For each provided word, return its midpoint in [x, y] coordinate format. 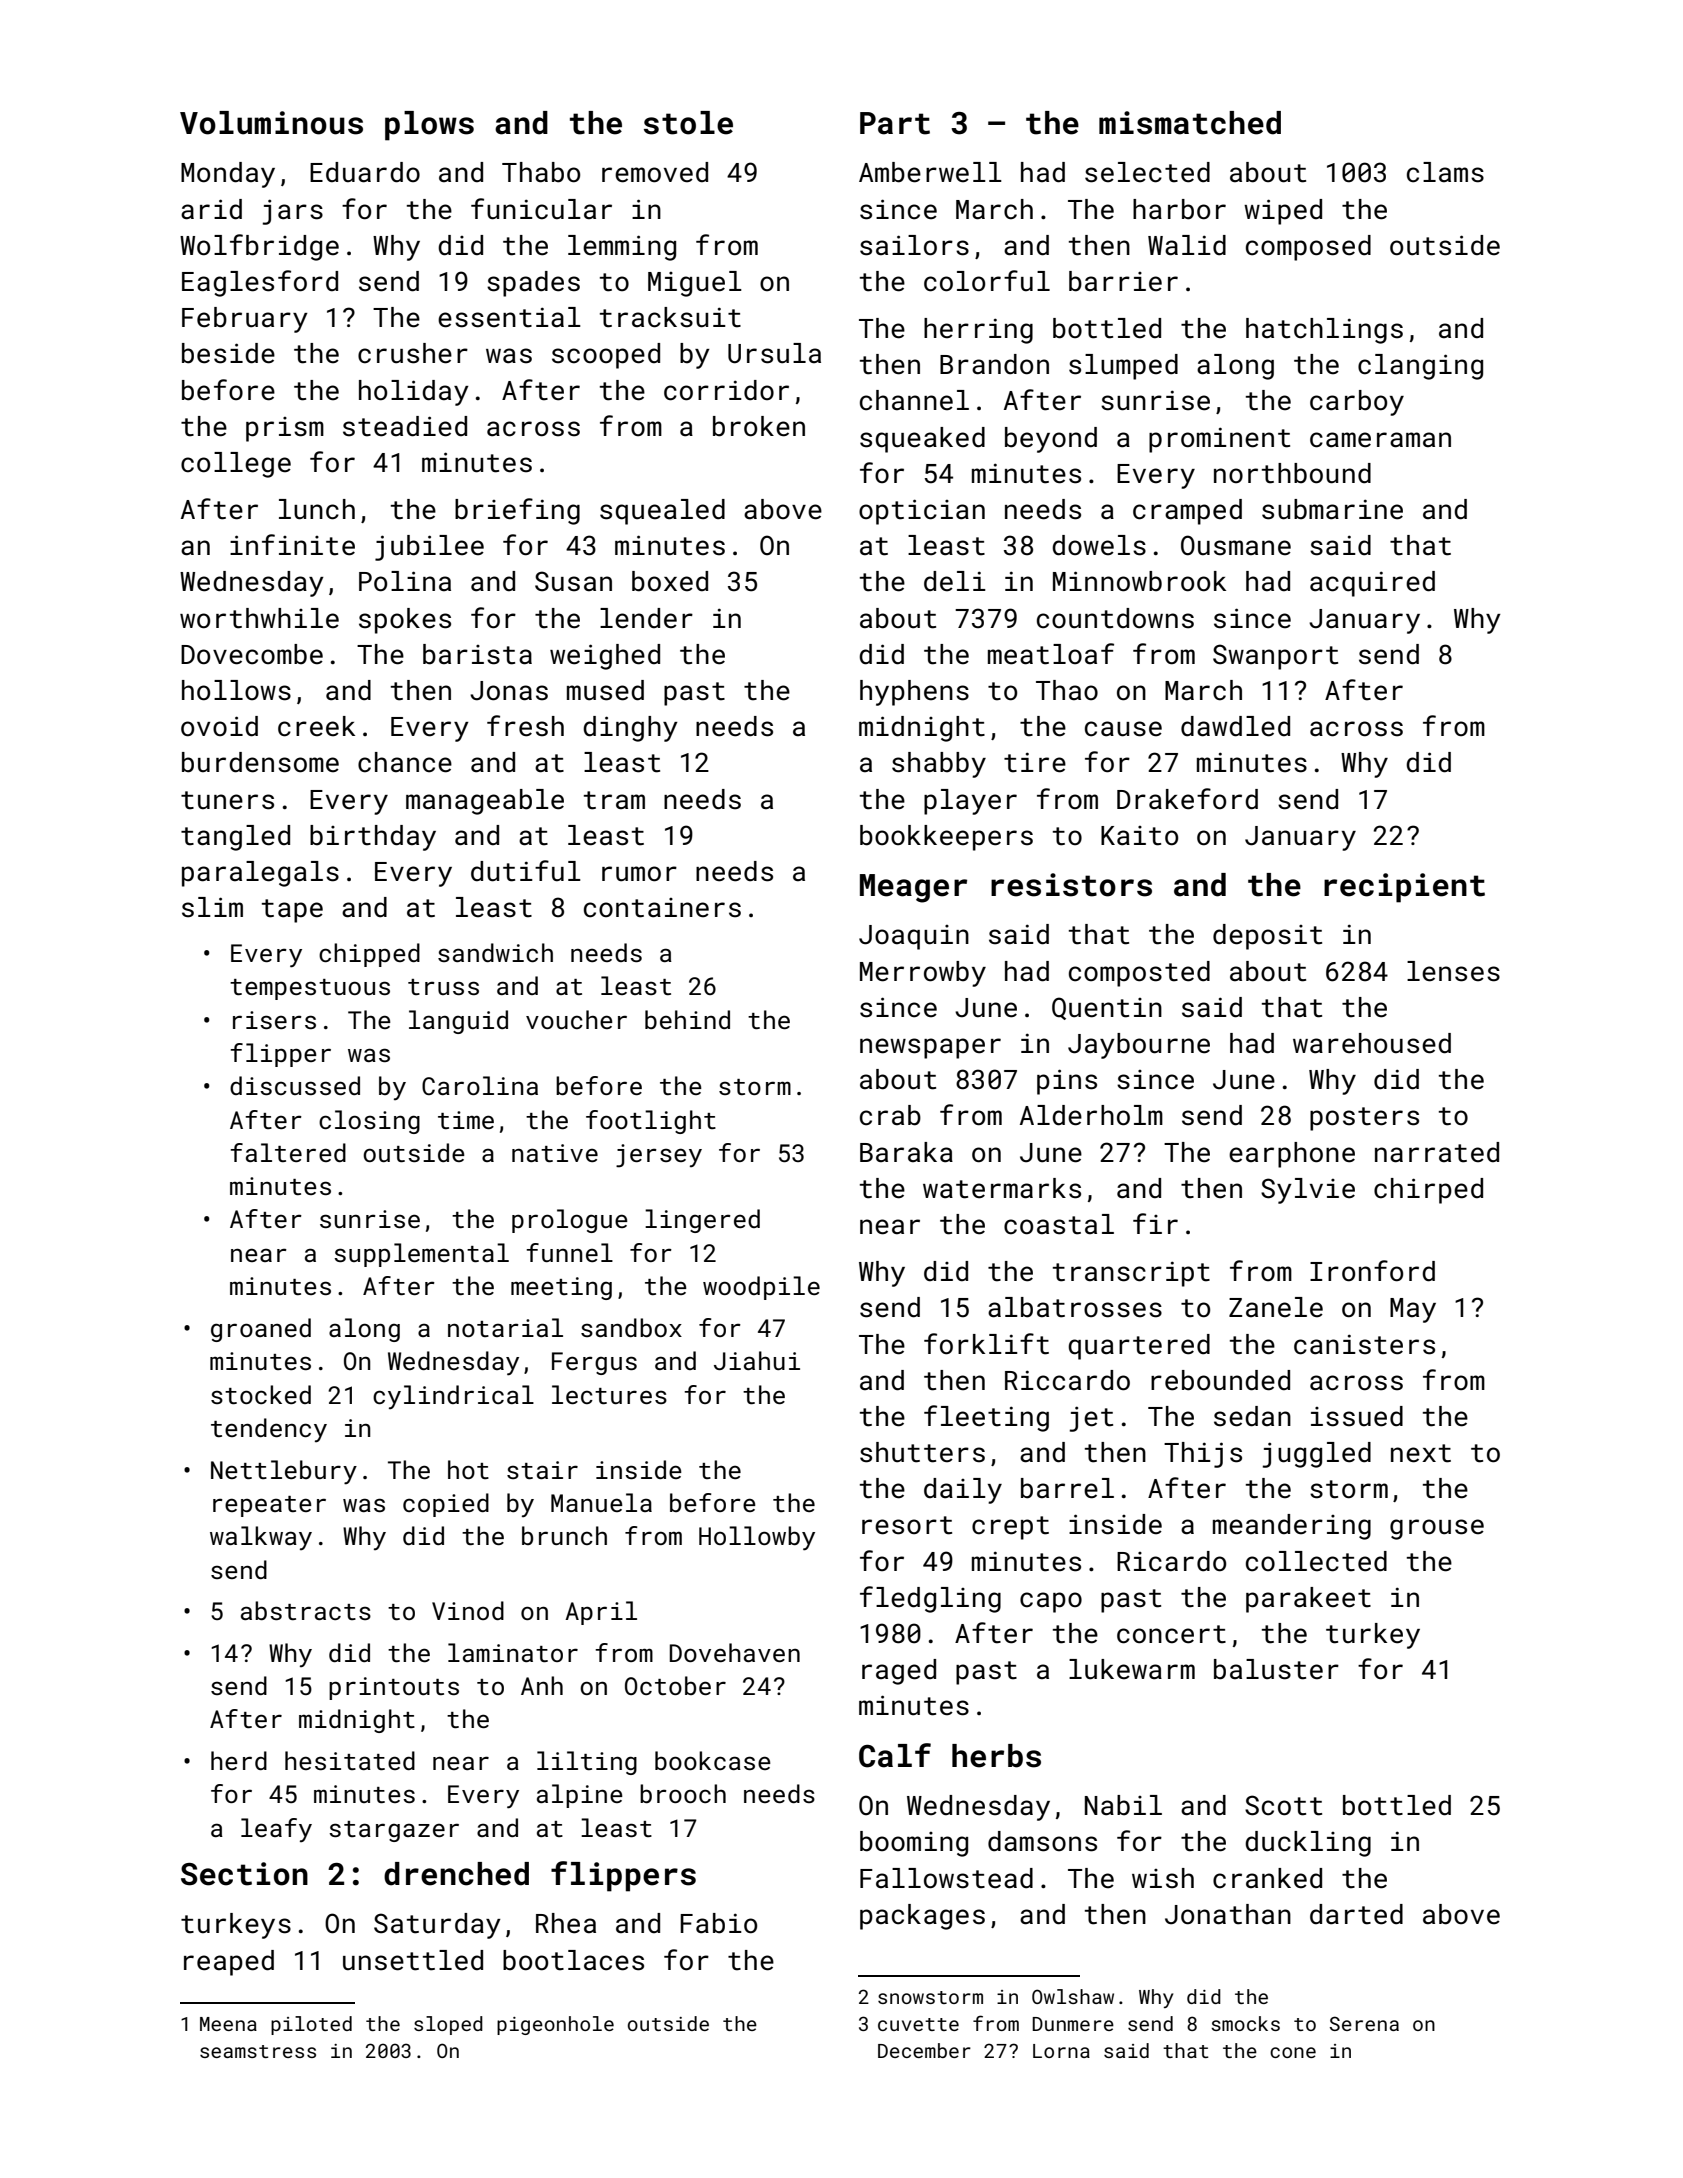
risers [274, 1020]
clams [1445, 172]
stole [688, 123]
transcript [1131, 1274]
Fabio [718, 1923]
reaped [229, 1963]
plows [429, 126]
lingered [702, 1221]
